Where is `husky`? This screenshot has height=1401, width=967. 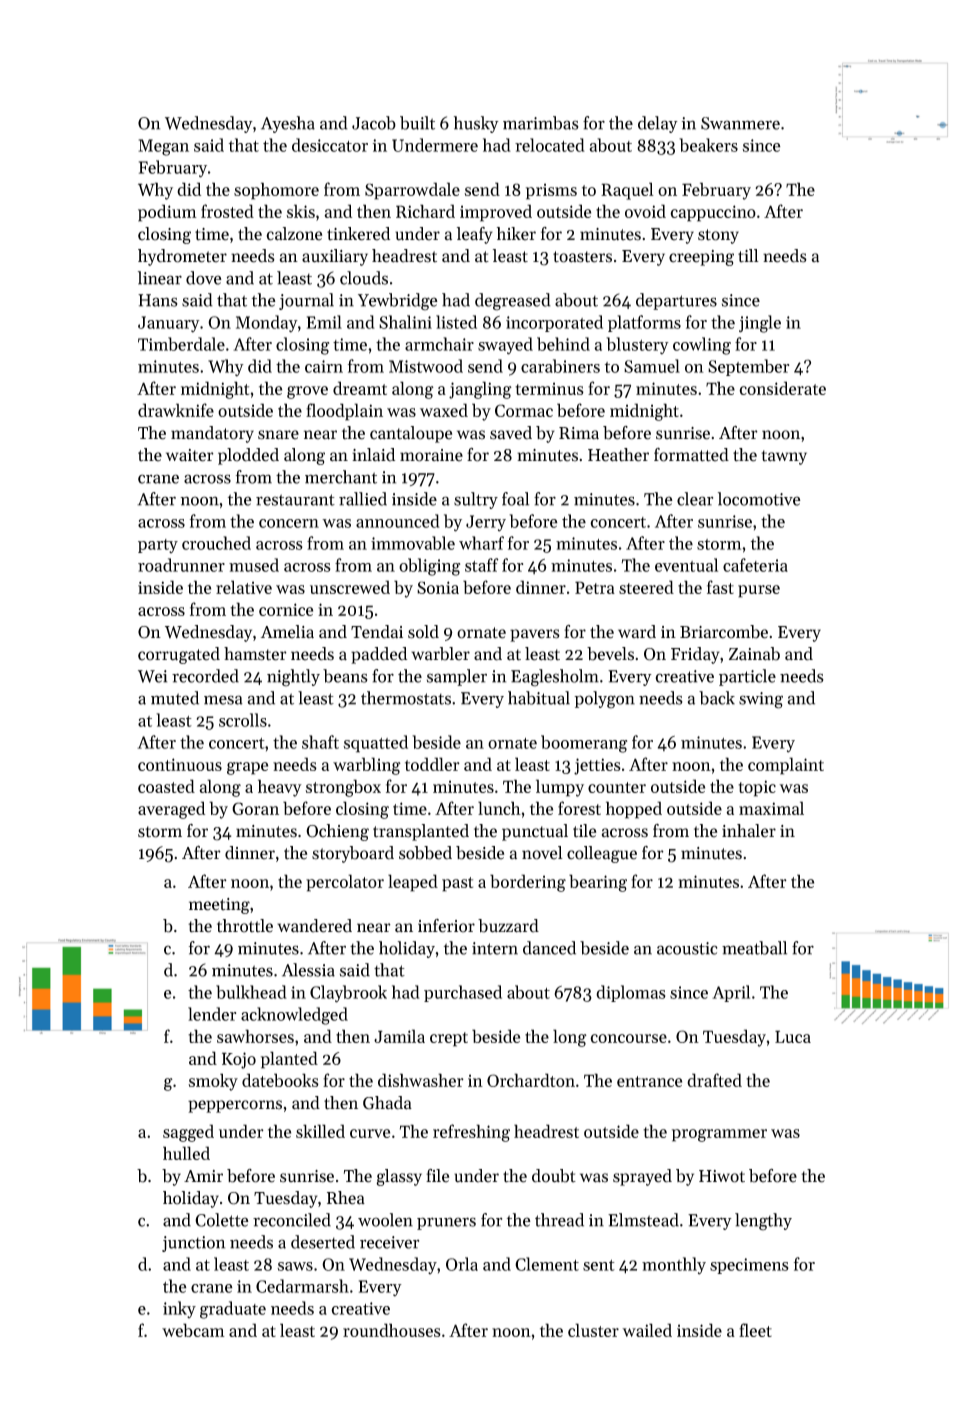
husky is located at coordinates (476, 124).
